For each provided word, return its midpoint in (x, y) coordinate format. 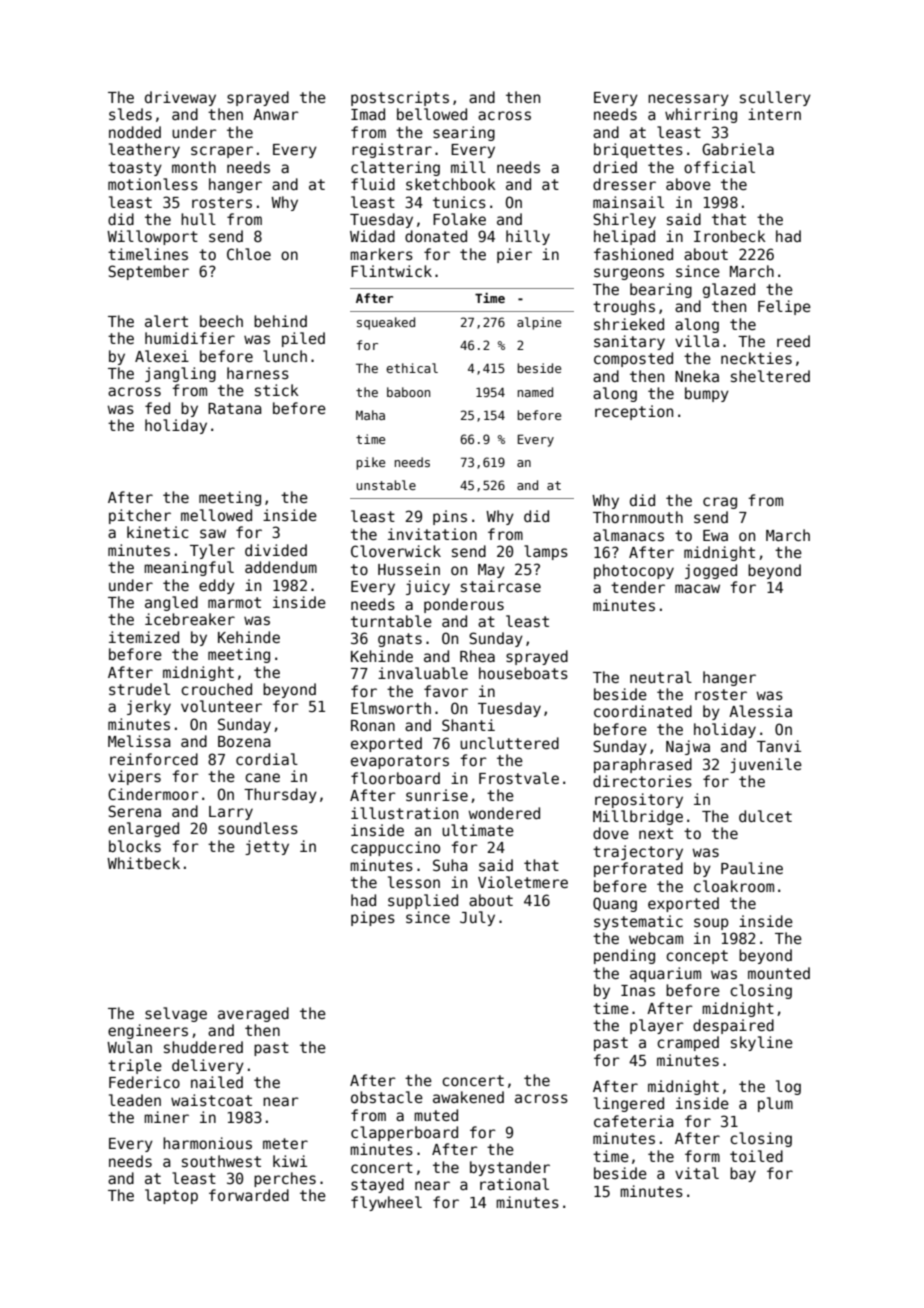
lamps (546, 552)
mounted (779, 973)
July (477, 918)
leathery (144, 150)
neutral (661, 677)
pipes (373, 918)
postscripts (400, 98)
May (491, 571)
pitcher (140, 516)
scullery (775, 98)
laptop (171, 1196)
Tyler (212, 551)
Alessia (760, 711)
